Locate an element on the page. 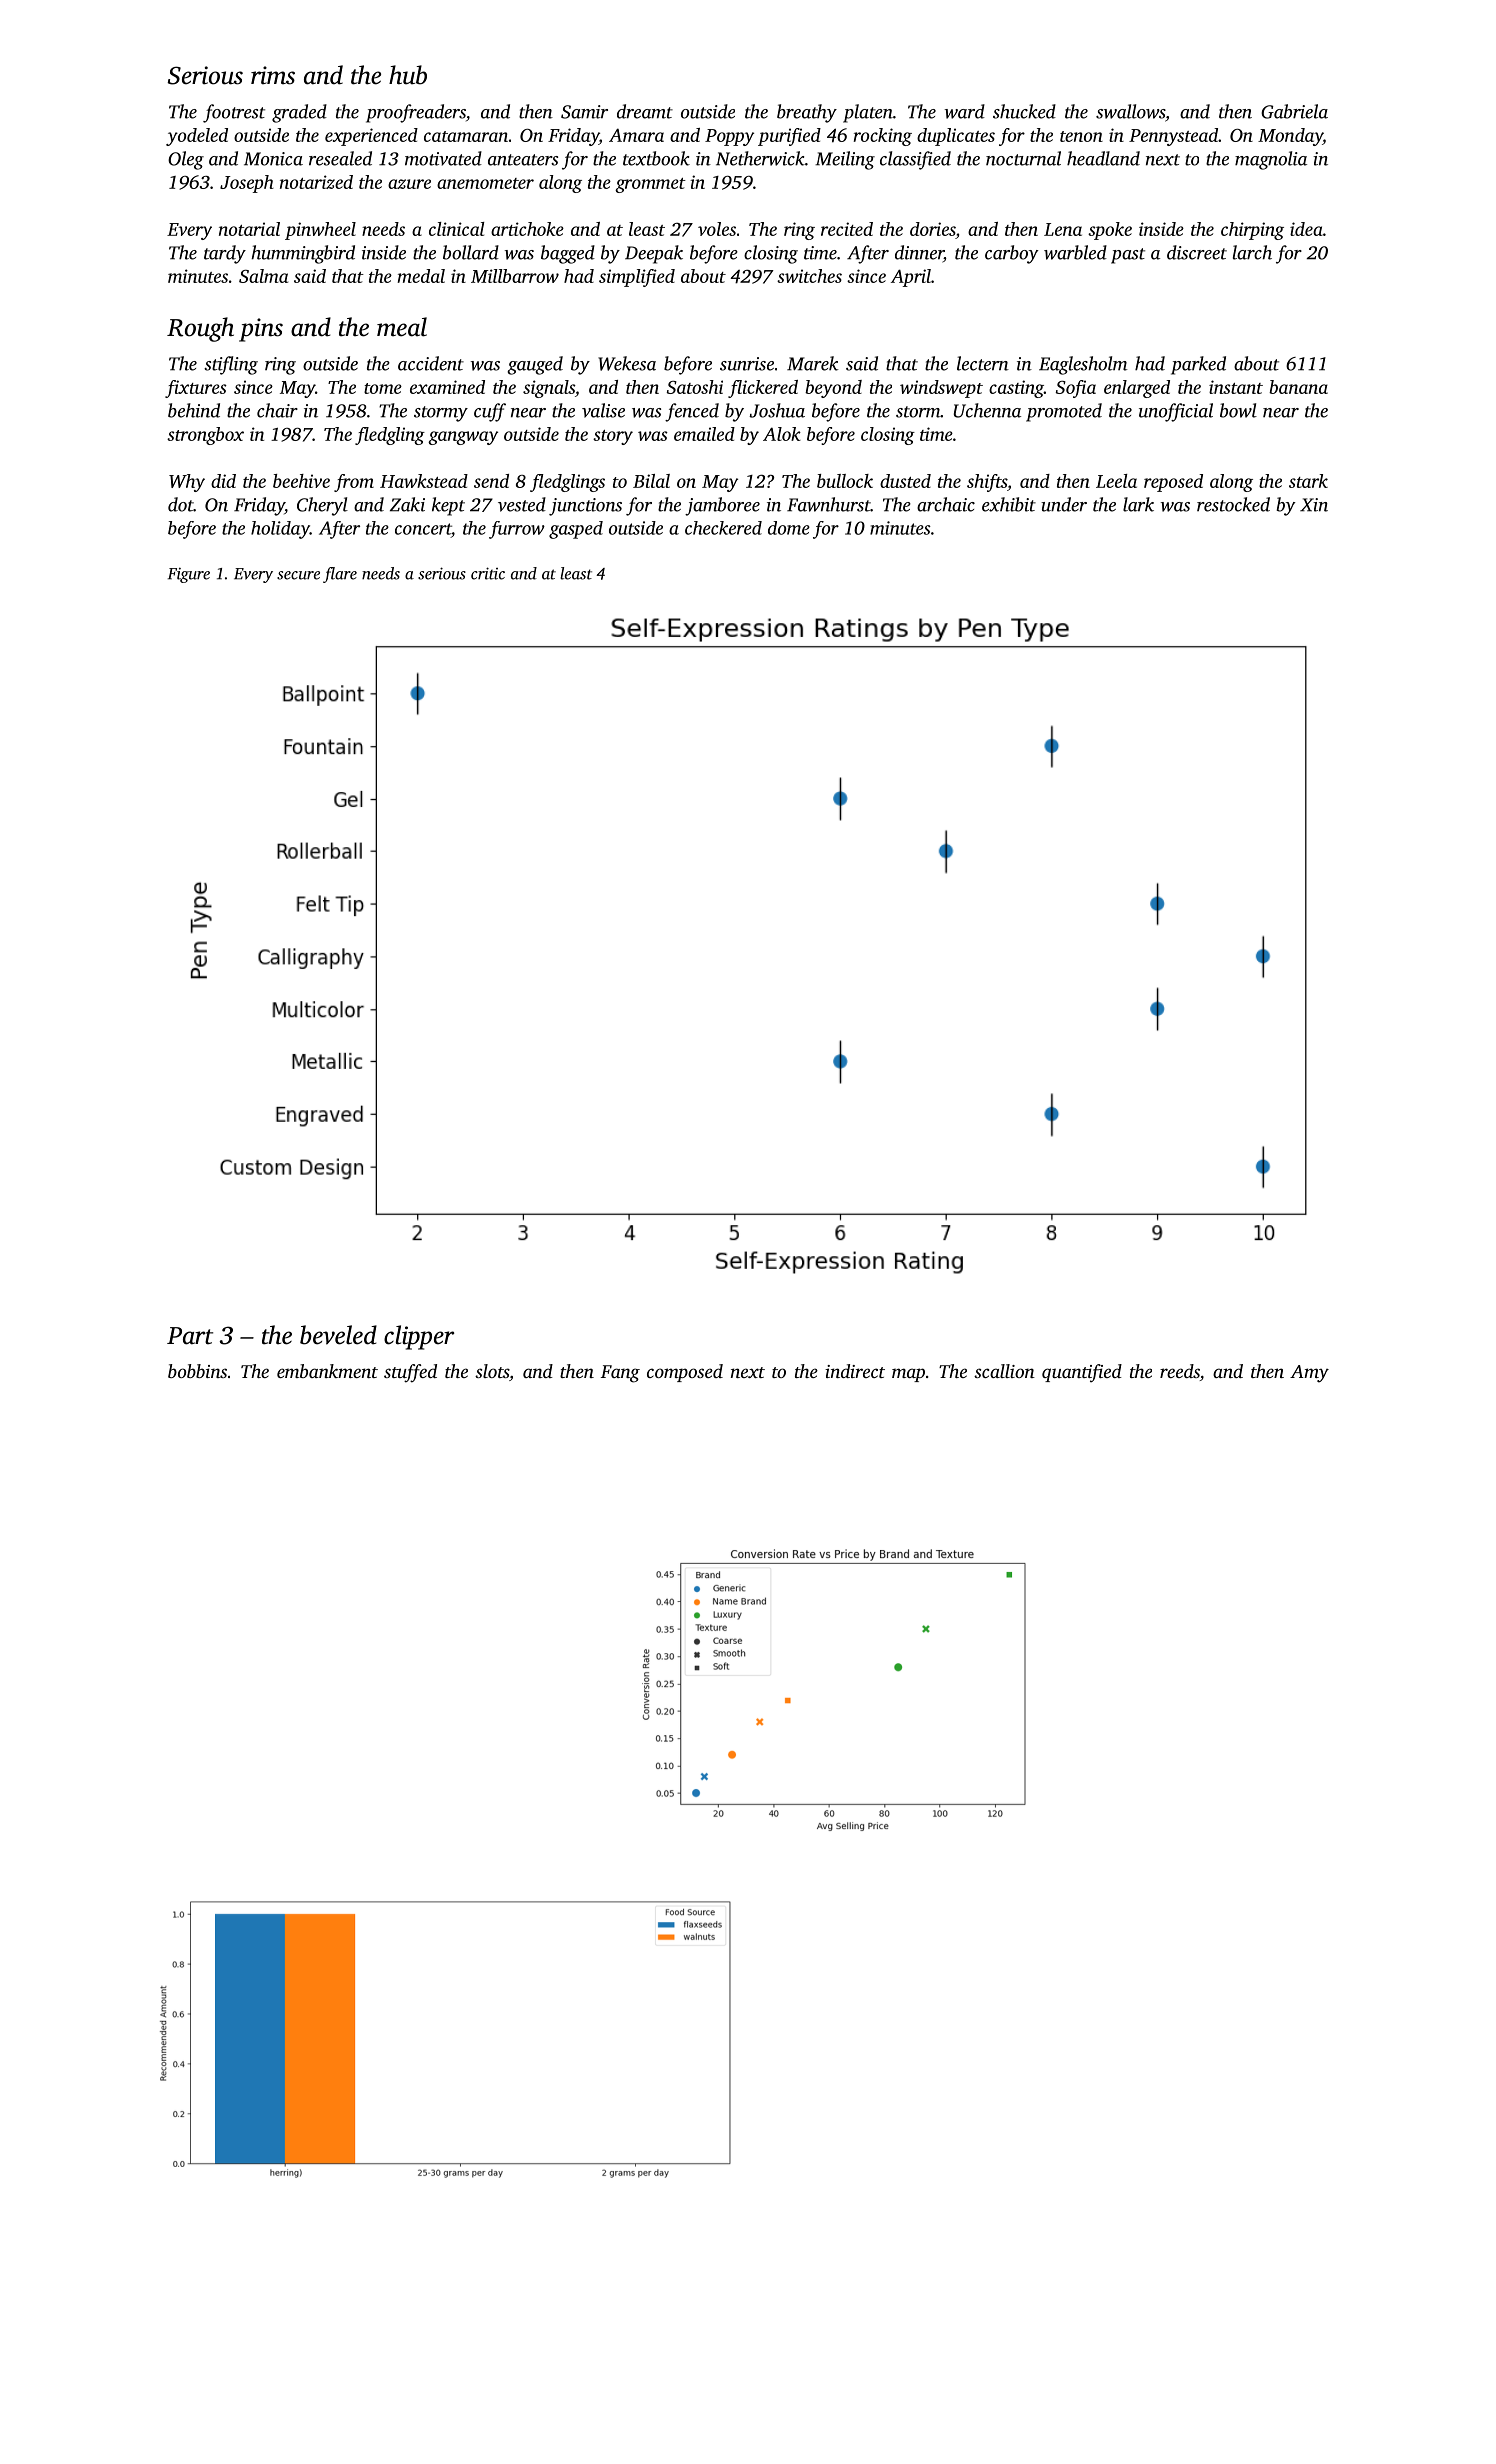 This page has width=1496, height=2464. lark is located at coordinates (1138, 504).
